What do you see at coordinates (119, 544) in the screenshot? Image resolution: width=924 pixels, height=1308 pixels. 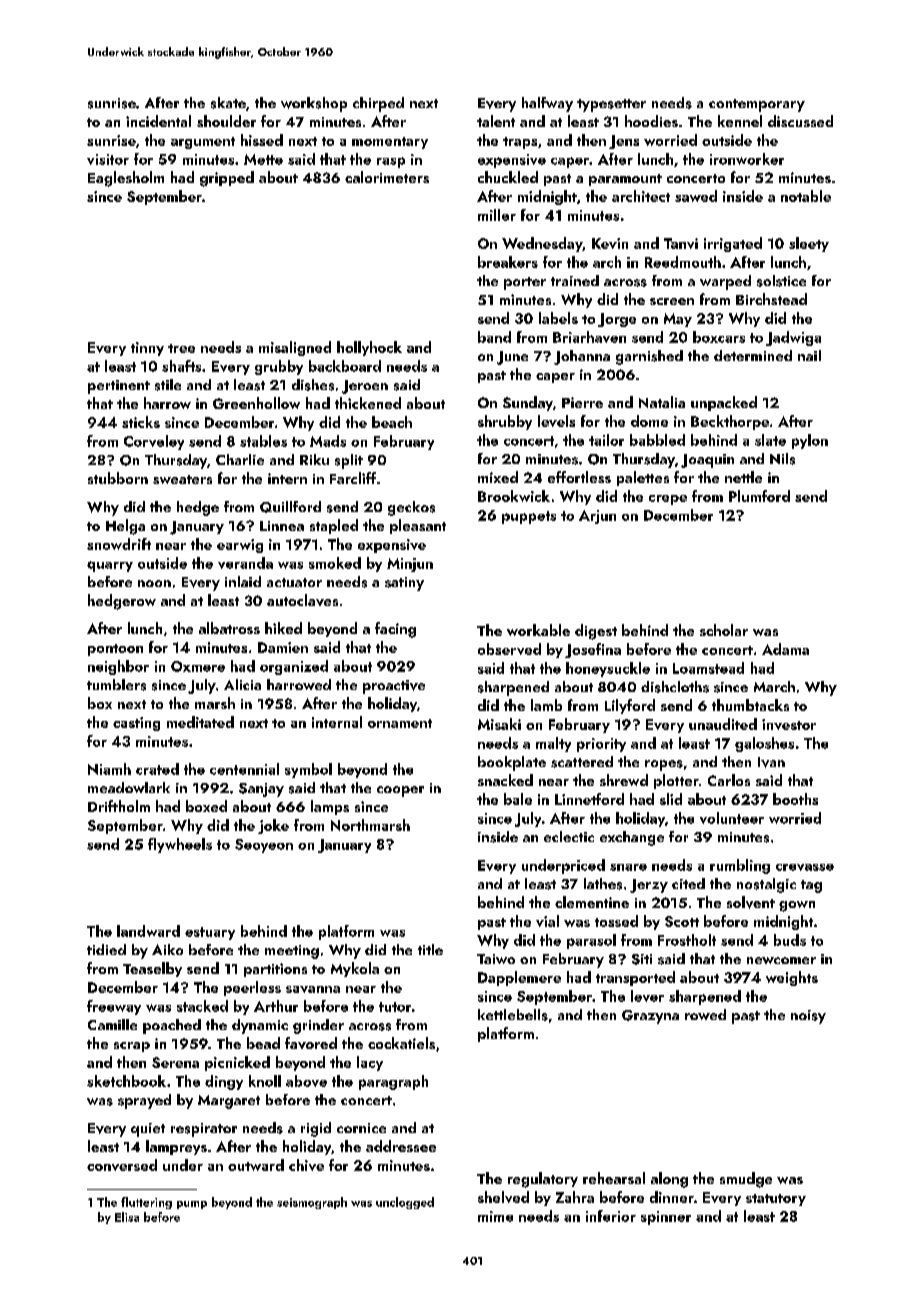 I see `snowdrift` at bounding box center [119, 544].
